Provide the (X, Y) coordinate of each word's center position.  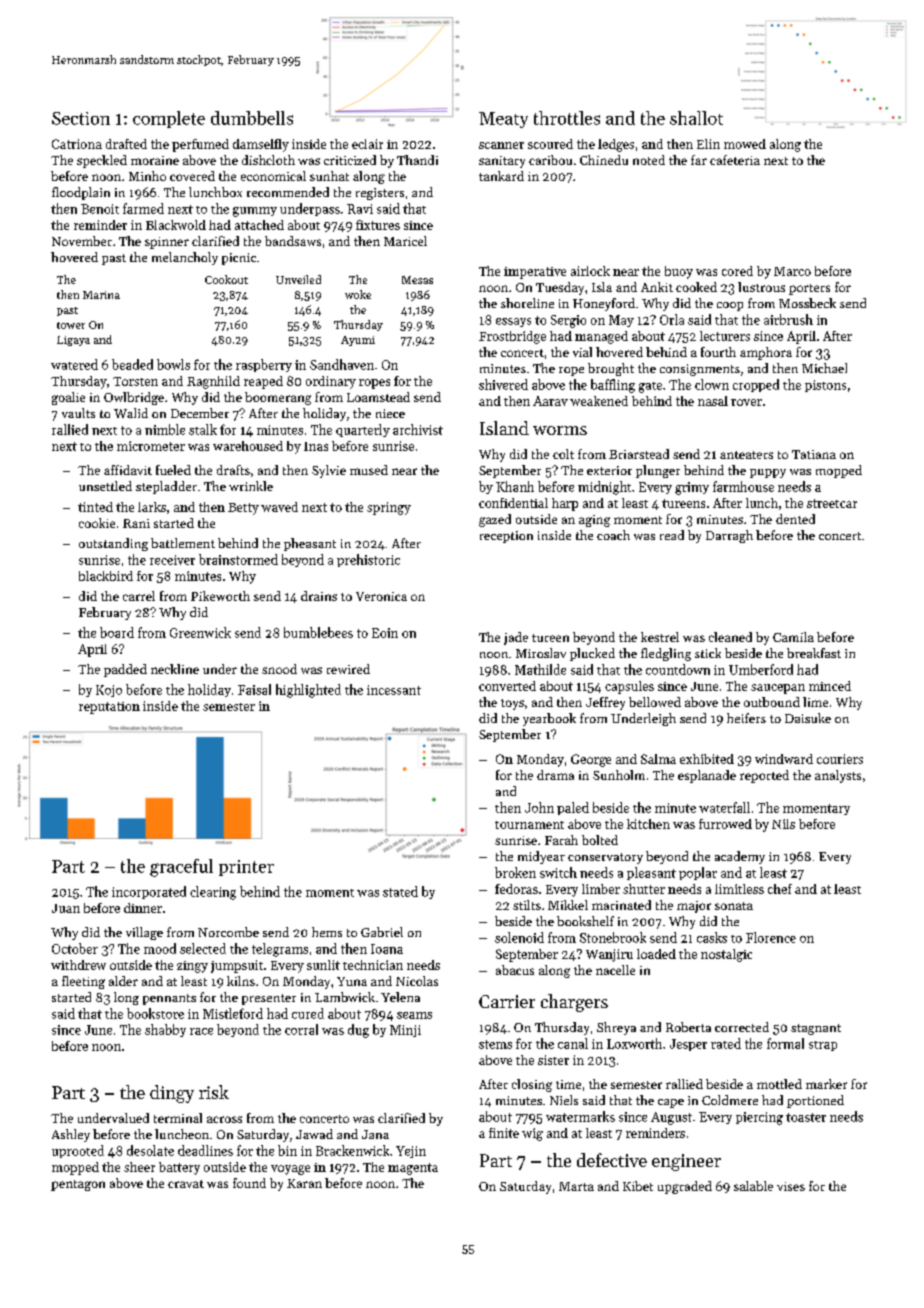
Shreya (616, 1028)
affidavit (128, 470)
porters (809, 289)
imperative (535, 273)
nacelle (615, 970)
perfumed (200, 145)
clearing (213, 893)
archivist (418, 429)
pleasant (651, 873)
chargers (574, 1003)
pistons (825, 386)
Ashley (71, 1135)
